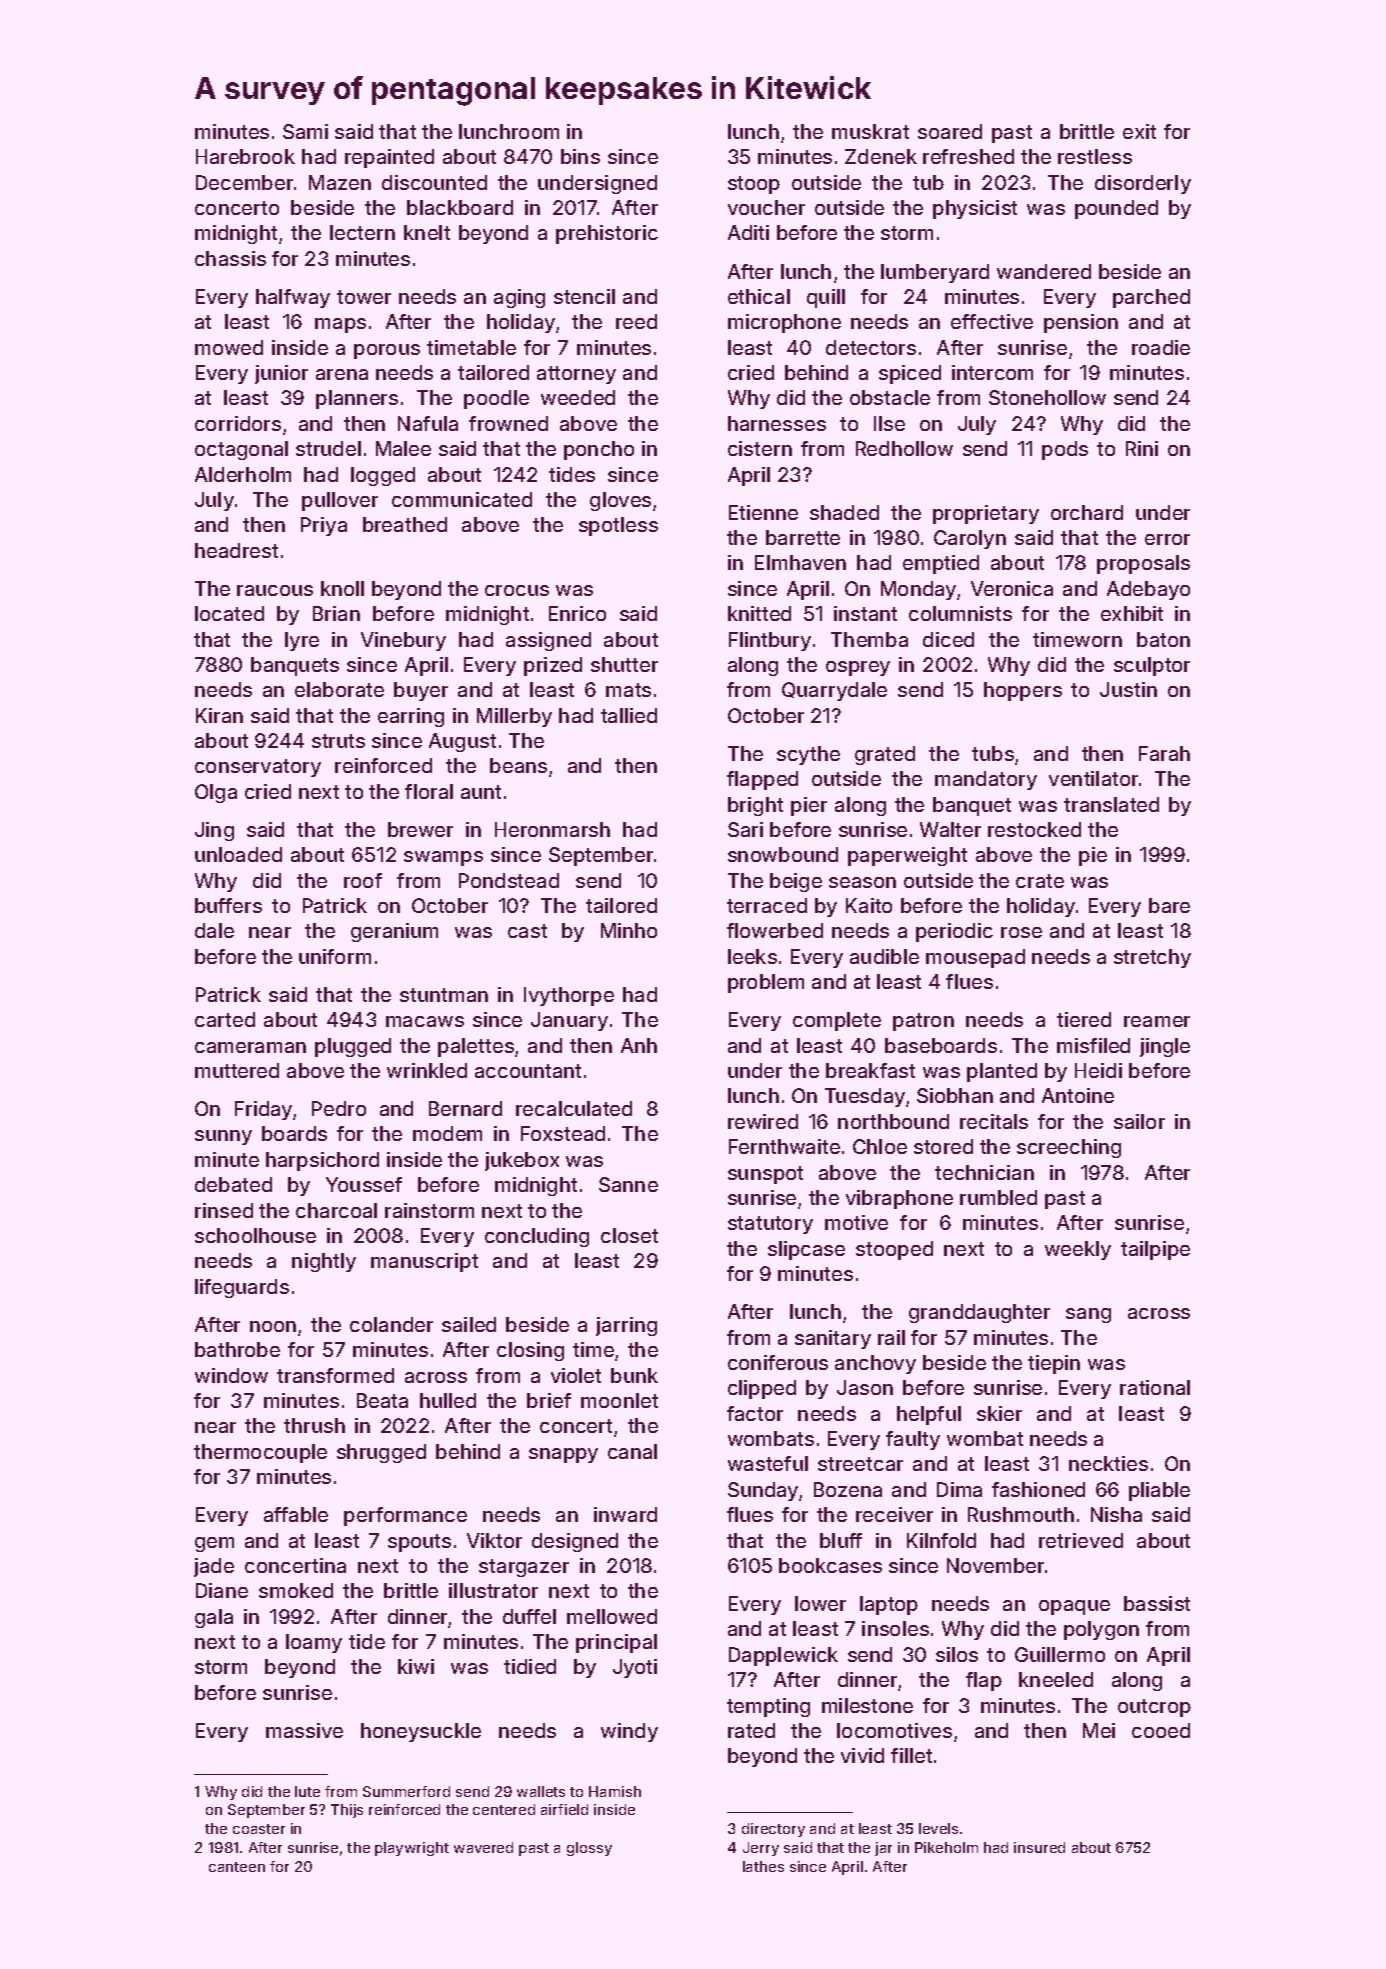 The height and width of the document is (1969, 1386). I want to click on knoll, so click(342, 588).
